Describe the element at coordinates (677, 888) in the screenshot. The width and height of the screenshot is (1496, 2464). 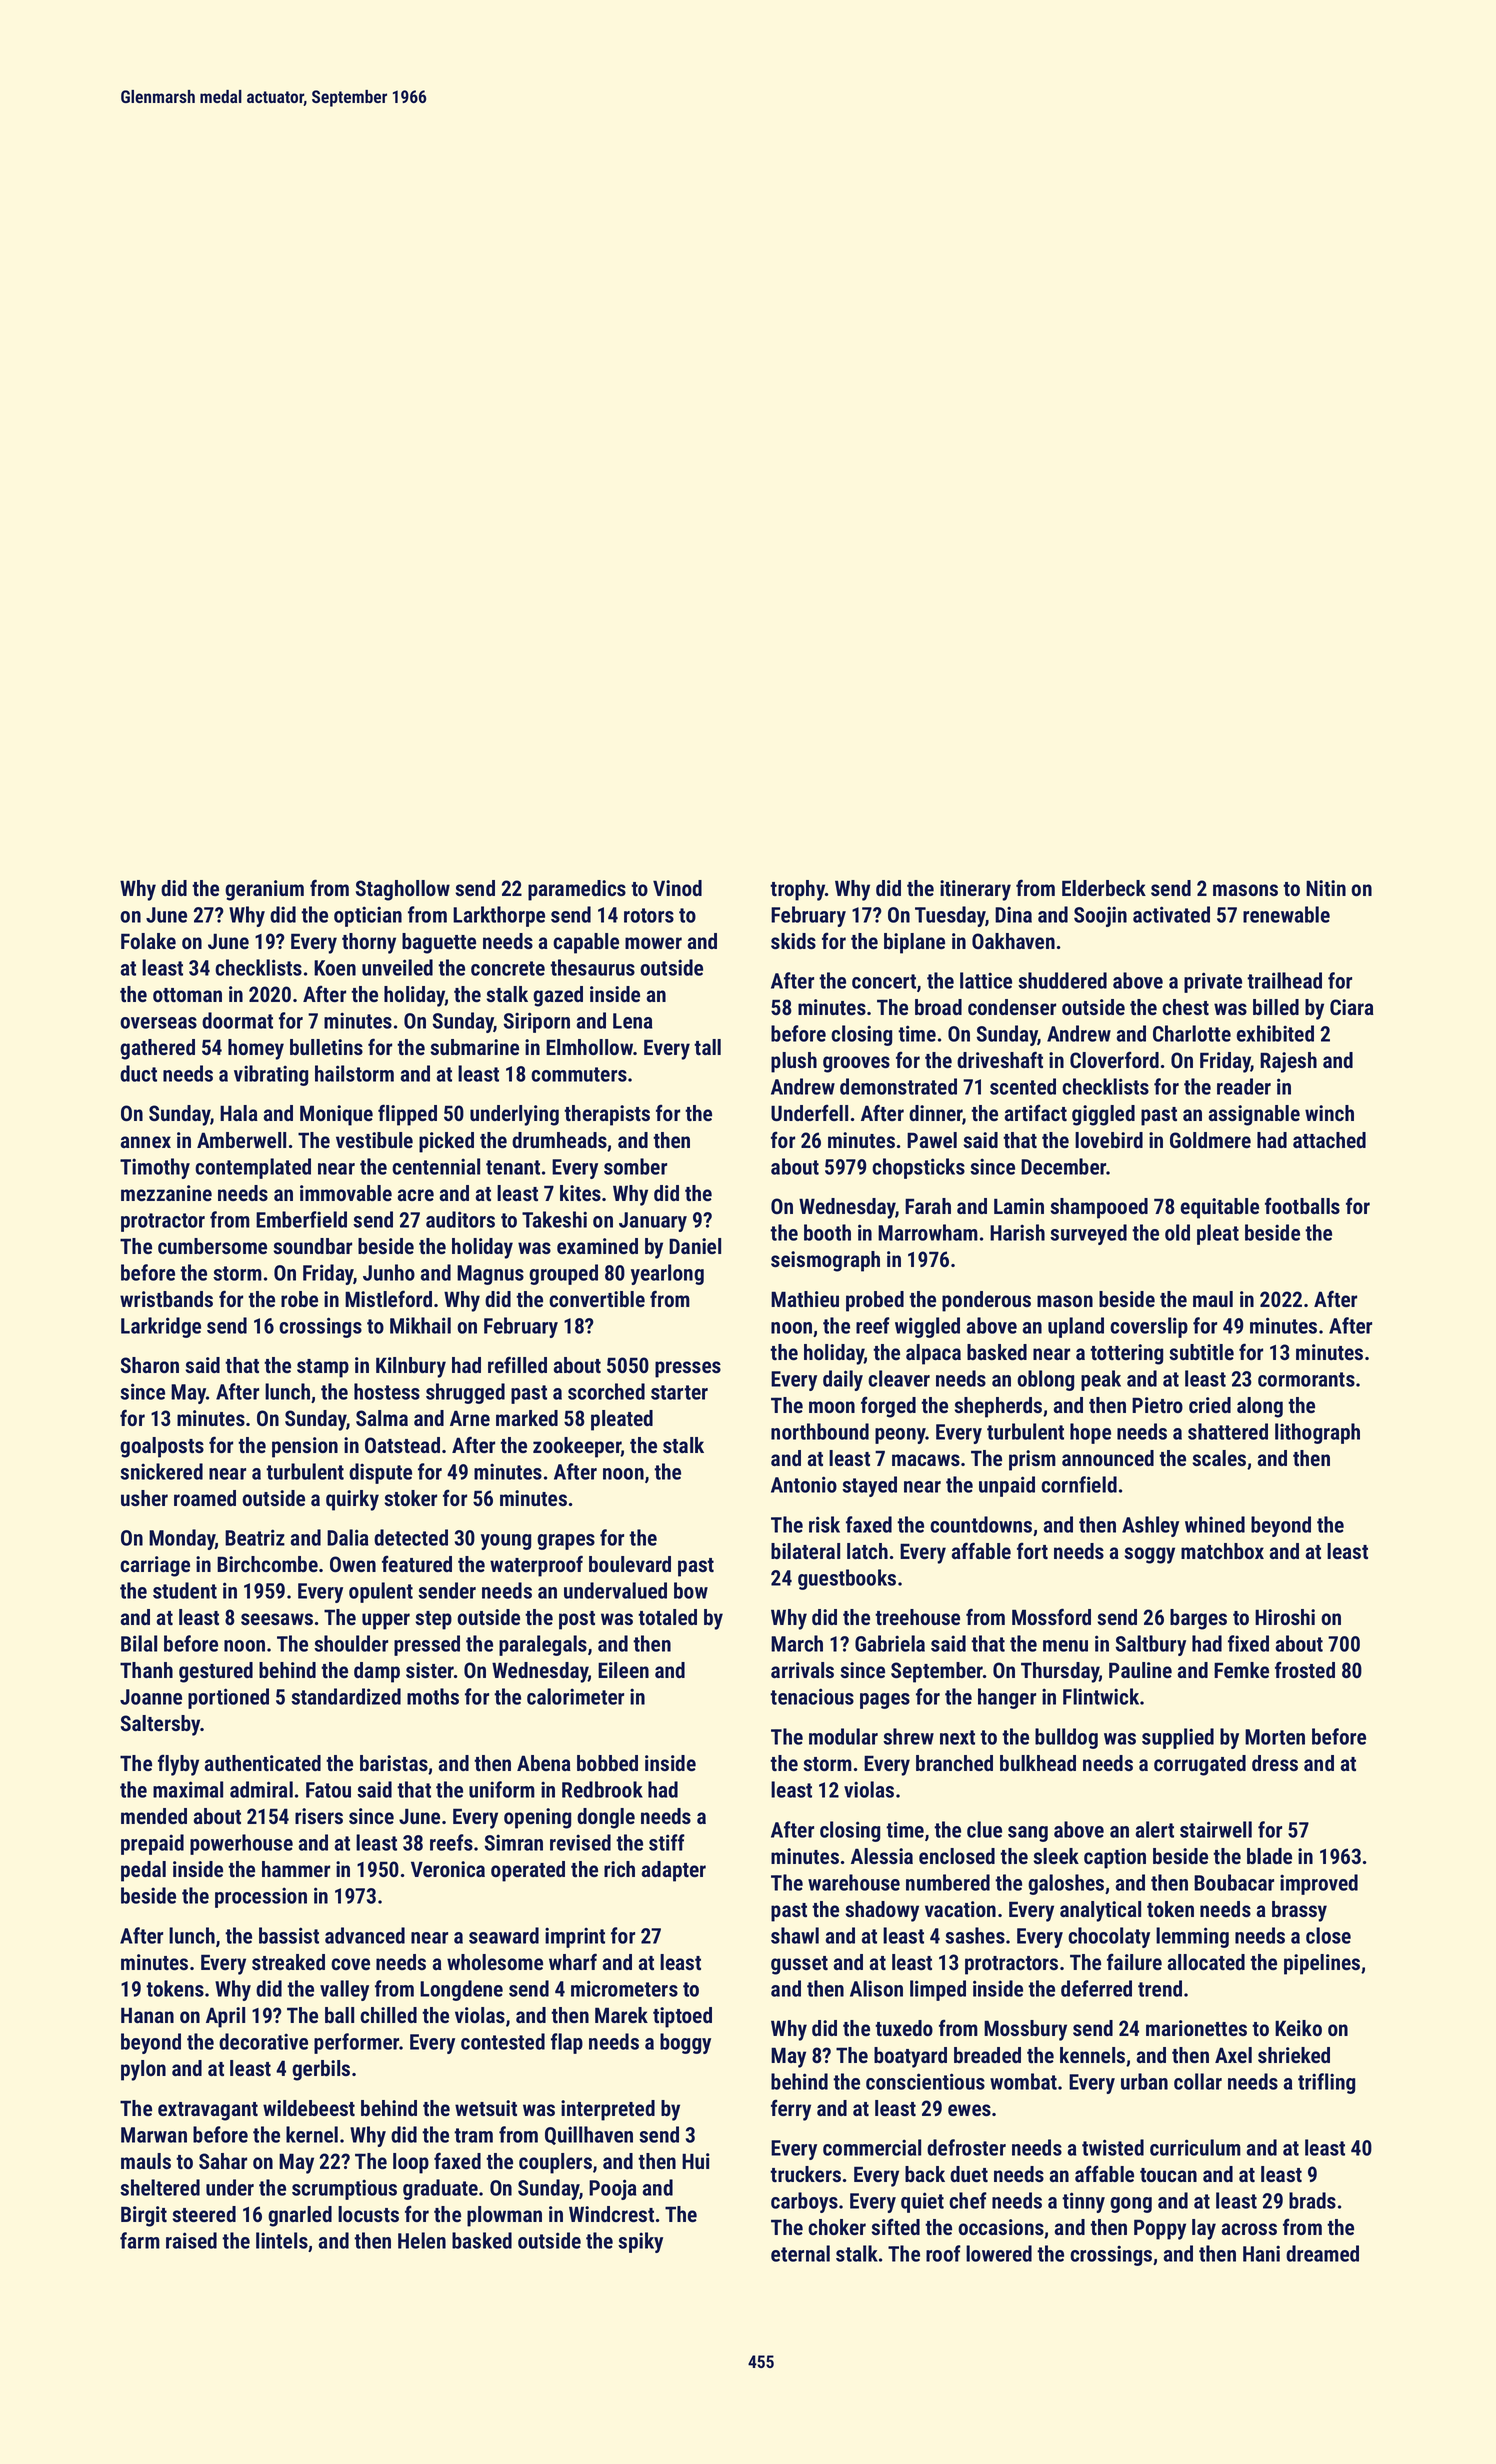
I see `Vinod` at that location.
